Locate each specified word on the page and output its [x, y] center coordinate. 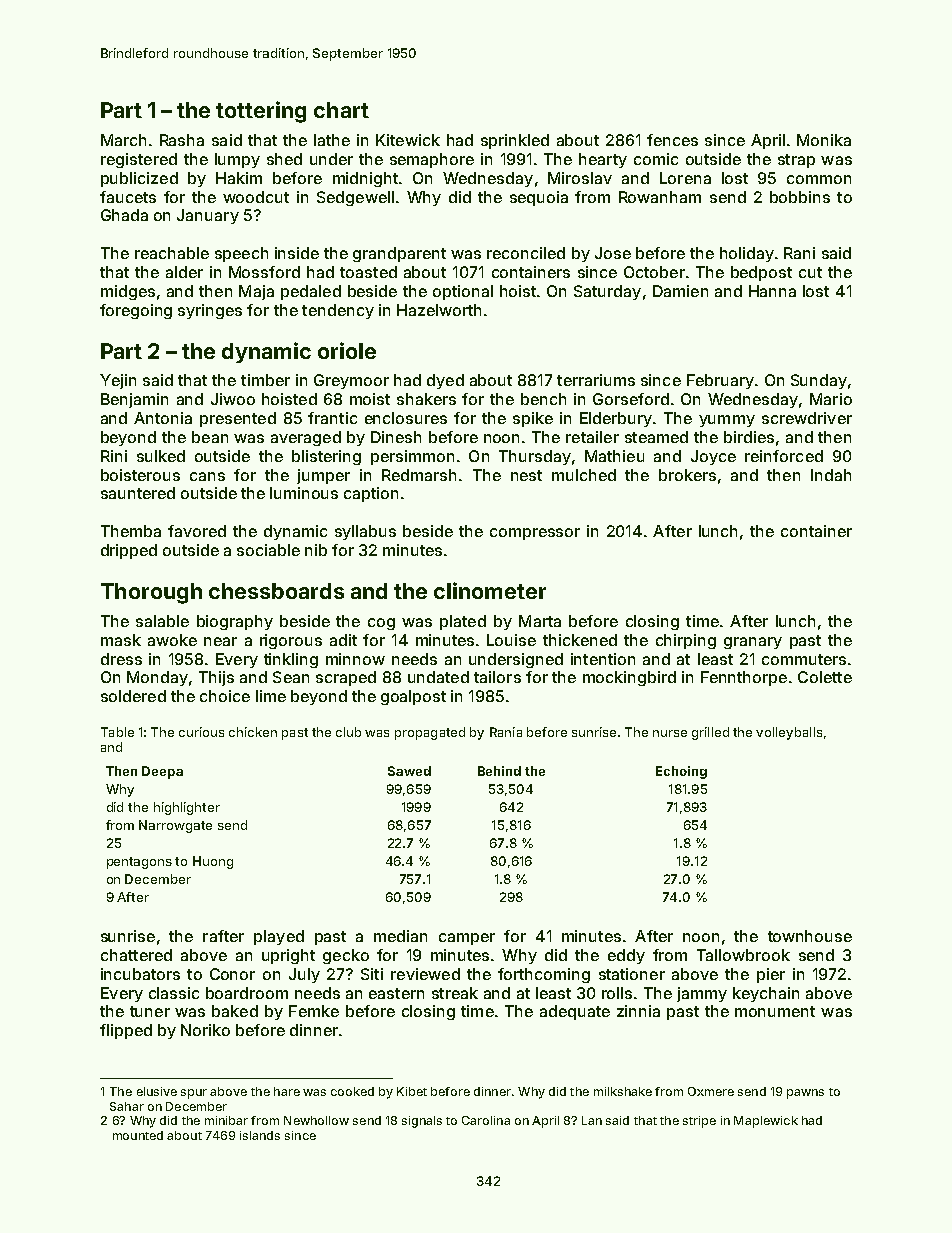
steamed [656, 437]
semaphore [432, 160]
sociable [268, 550]
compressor [535, 534]
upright [288, 956]
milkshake [623, 1091]
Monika [824, 140]
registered [139, 160]
